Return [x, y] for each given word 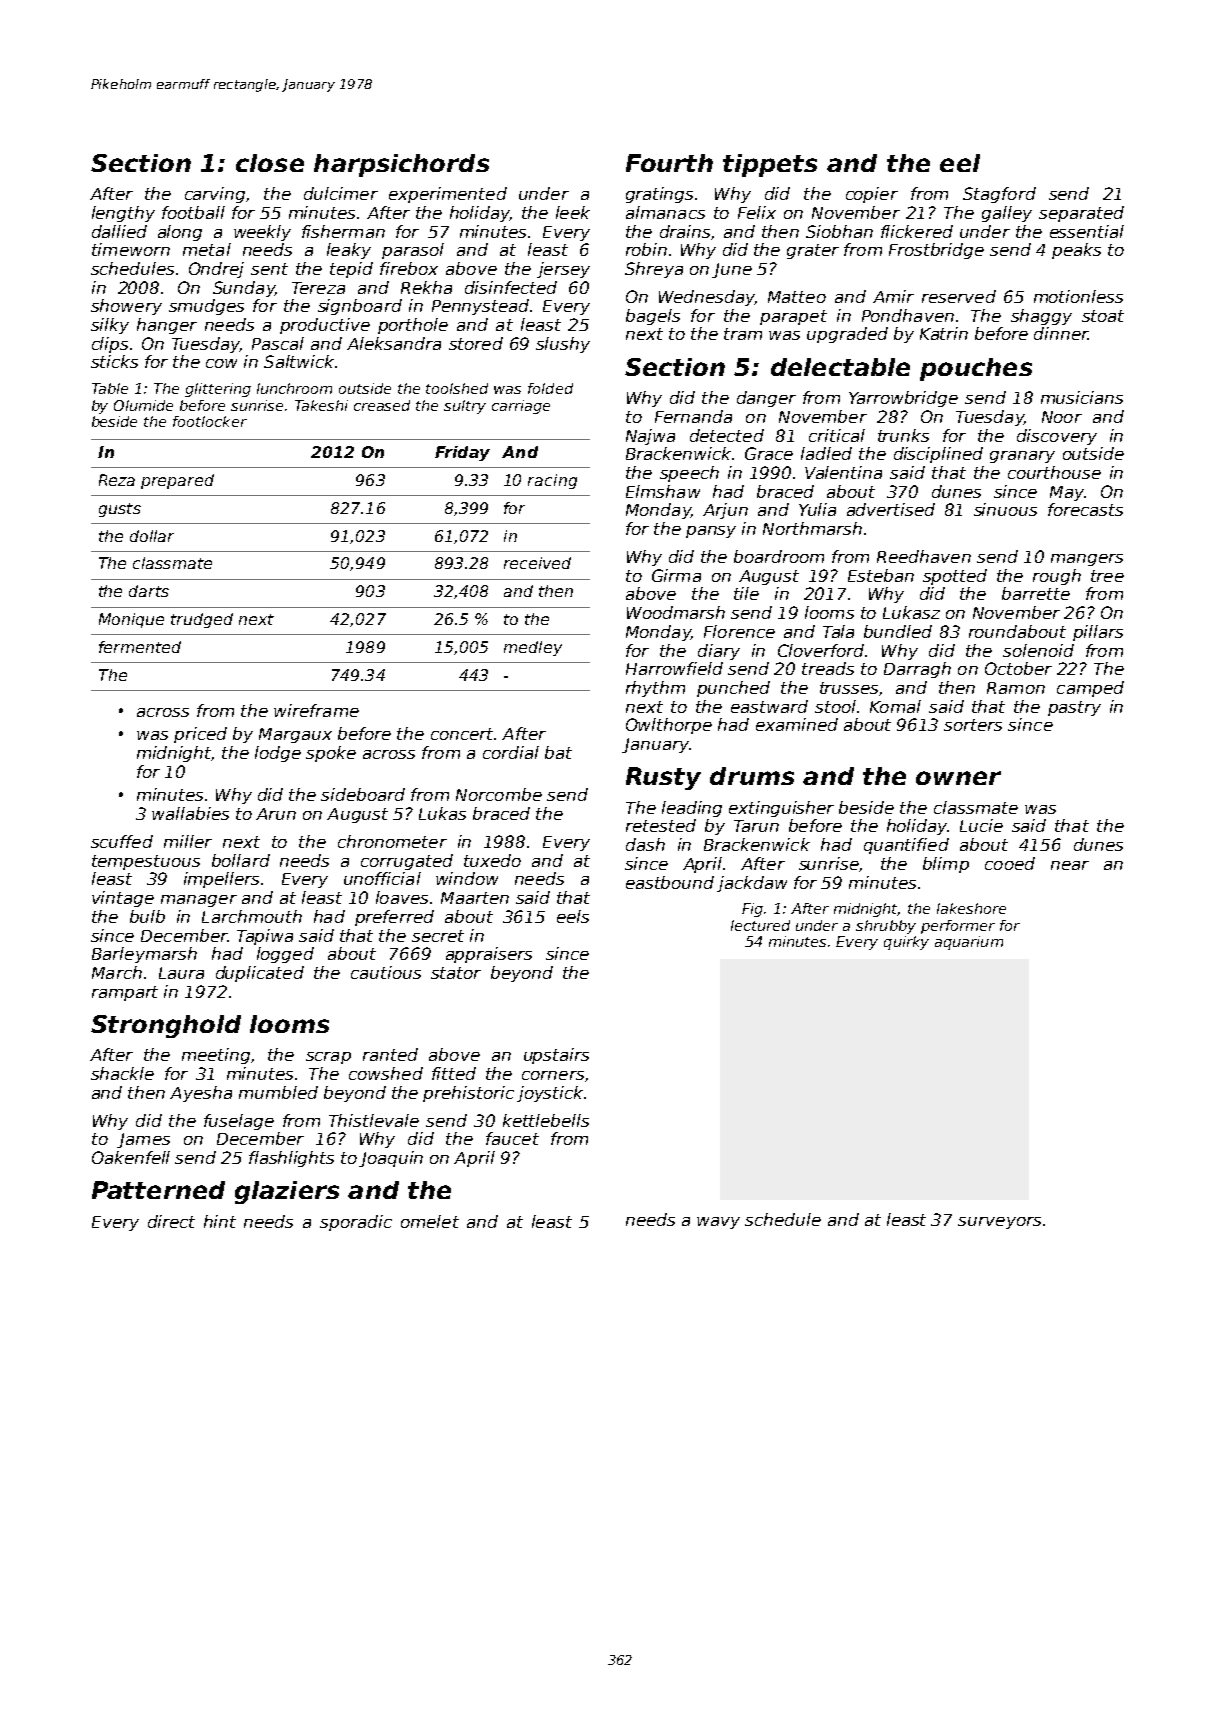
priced [200, 735]
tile [746, 593]
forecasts [1085, 509]
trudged [202, 620]
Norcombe [499, 794]
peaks [1076, 251]
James [143, 1140]
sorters [973, 725]
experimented [448, 195]
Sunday [244, 289]
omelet [430, 1221]
